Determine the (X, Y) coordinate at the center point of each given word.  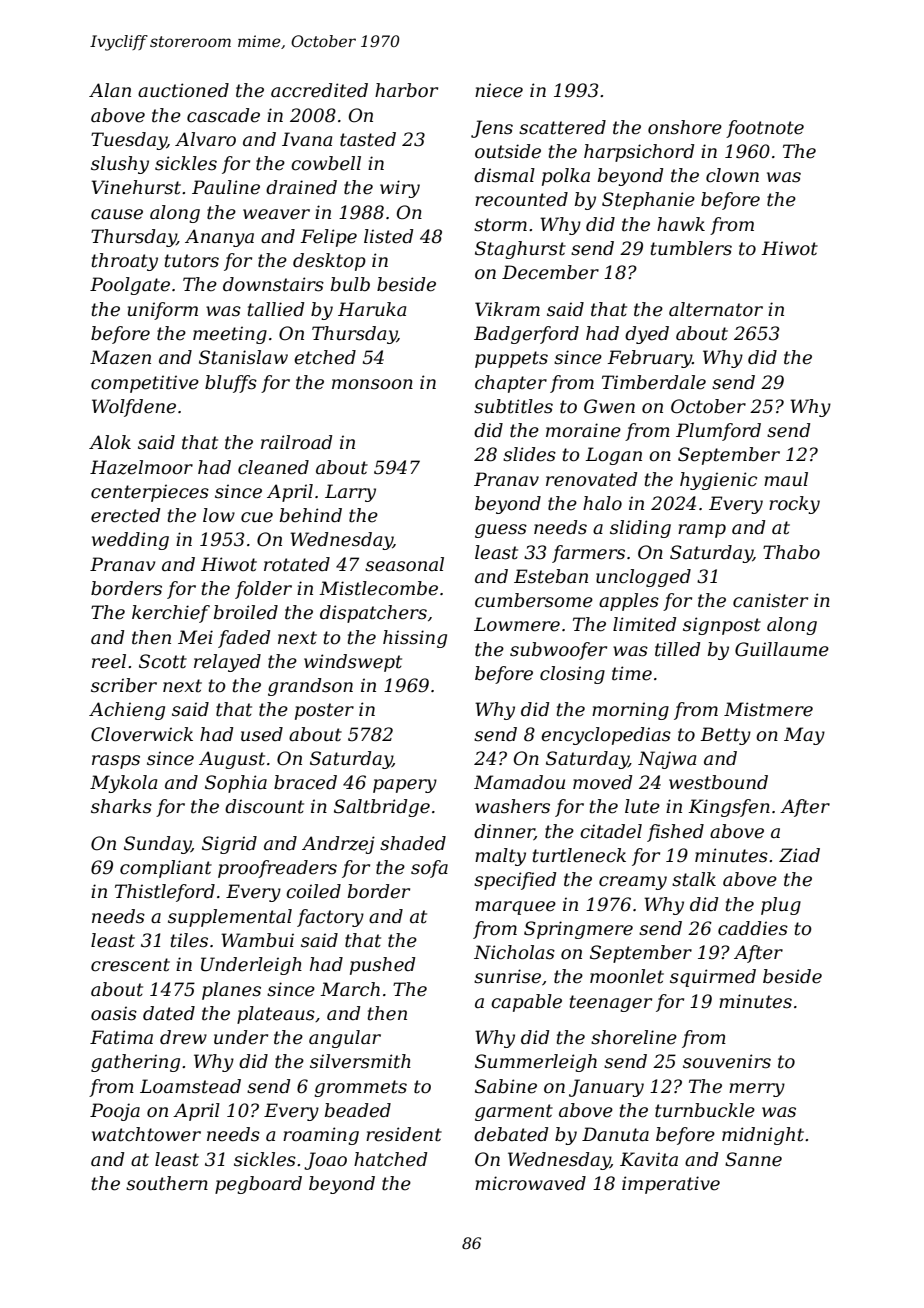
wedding (130, 541)
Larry (350, 493)
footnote (765, 129)
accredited (319, 90)
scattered (562, 127)
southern (167, 1183)
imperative (671, 1185)
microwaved (530, 1183)
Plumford (718, 432)
